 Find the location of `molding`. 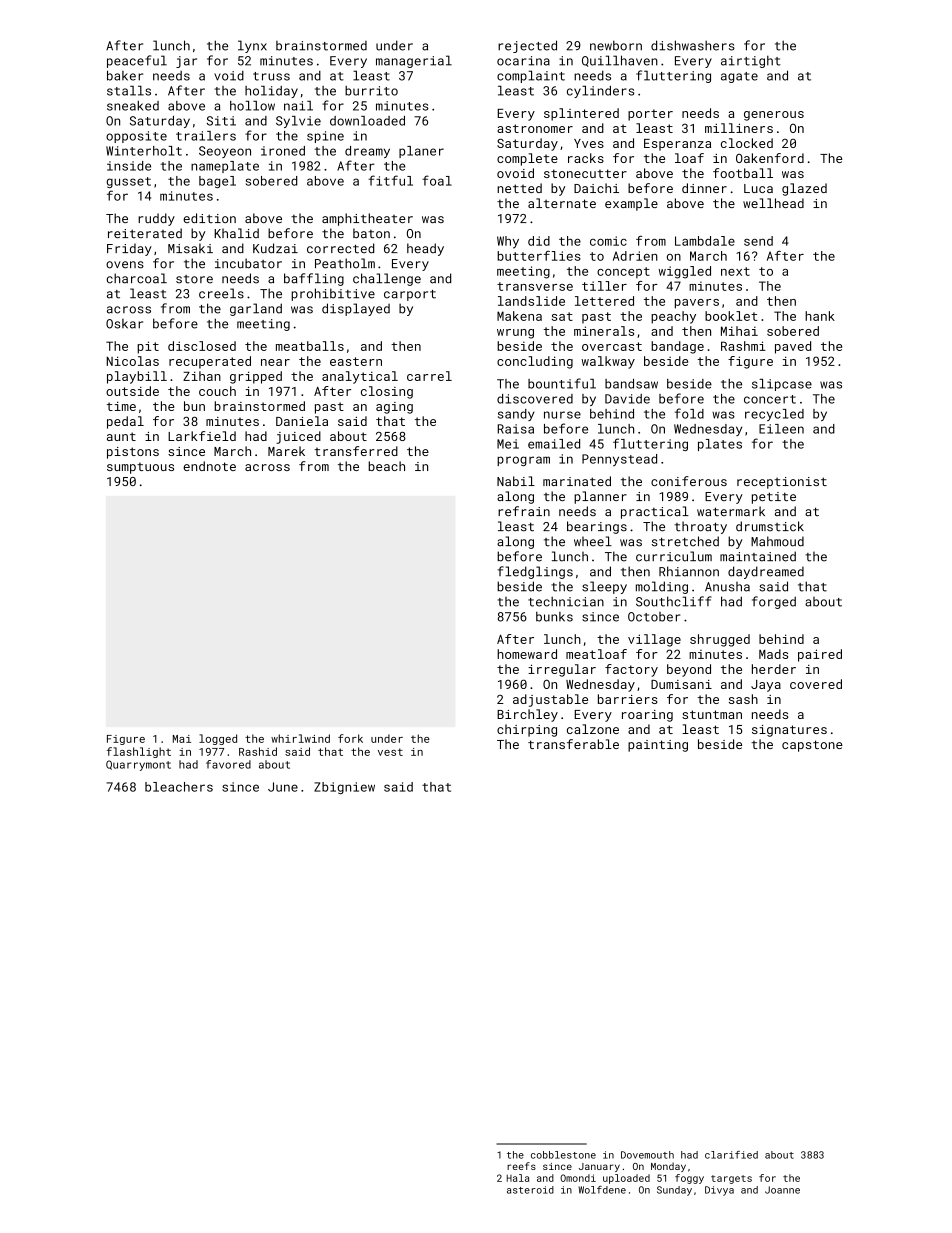

molding is located at coordinates (662, 587).
